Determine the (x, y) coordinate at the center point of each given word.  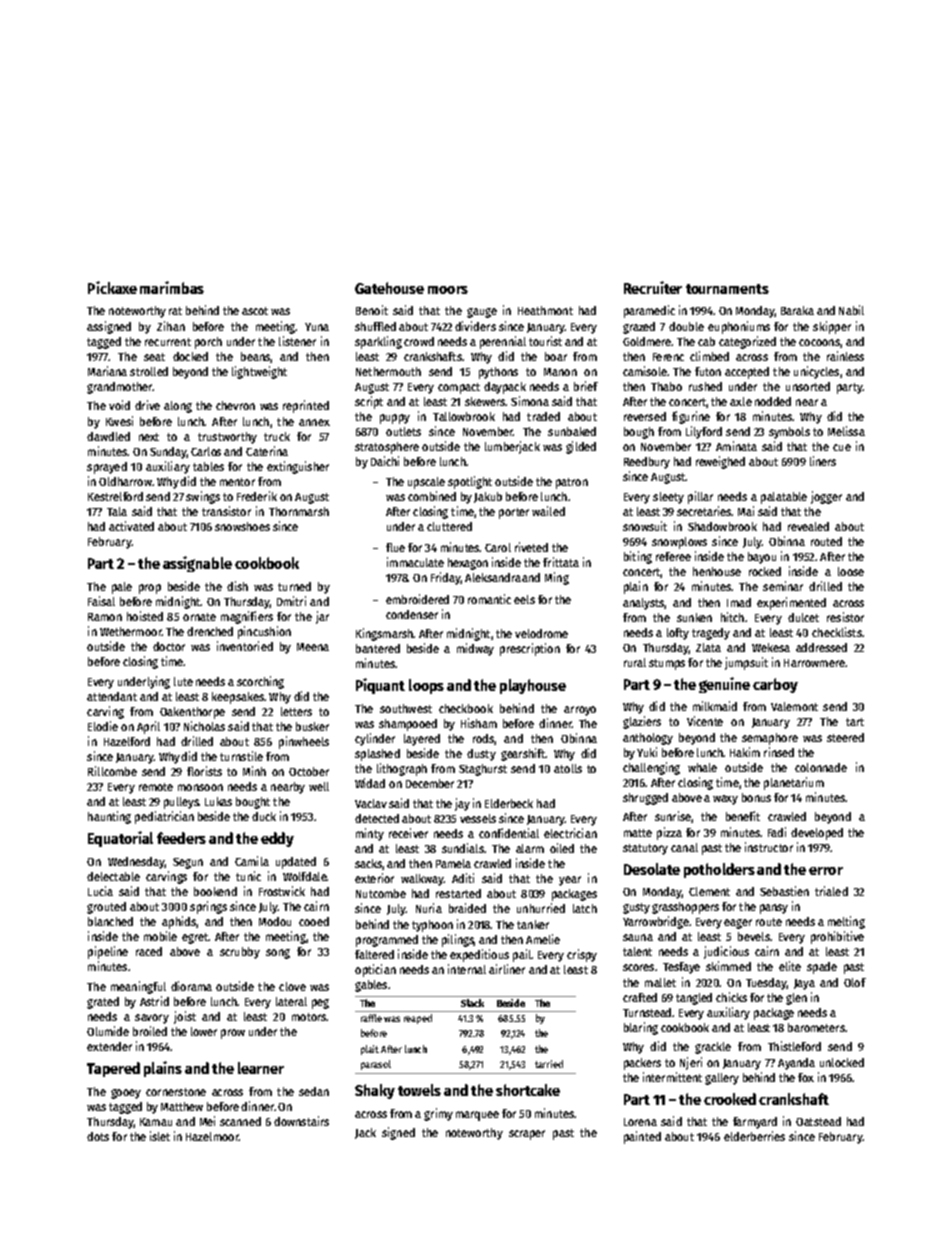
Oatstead (818, 1121)
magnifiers (247, 617)
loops (426, 686)
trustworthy (227, 438)
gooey (126, 1094)
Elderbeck (509, 803)
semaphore (770, 739)
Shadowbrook (722, 526)
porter (514, 513)
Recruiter (653, 287)
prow (233, 1034)
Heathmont (545, 310)
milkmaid (715, 706)
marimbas (172, 287)
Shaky (375, 1091)
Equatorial (120, 839)
